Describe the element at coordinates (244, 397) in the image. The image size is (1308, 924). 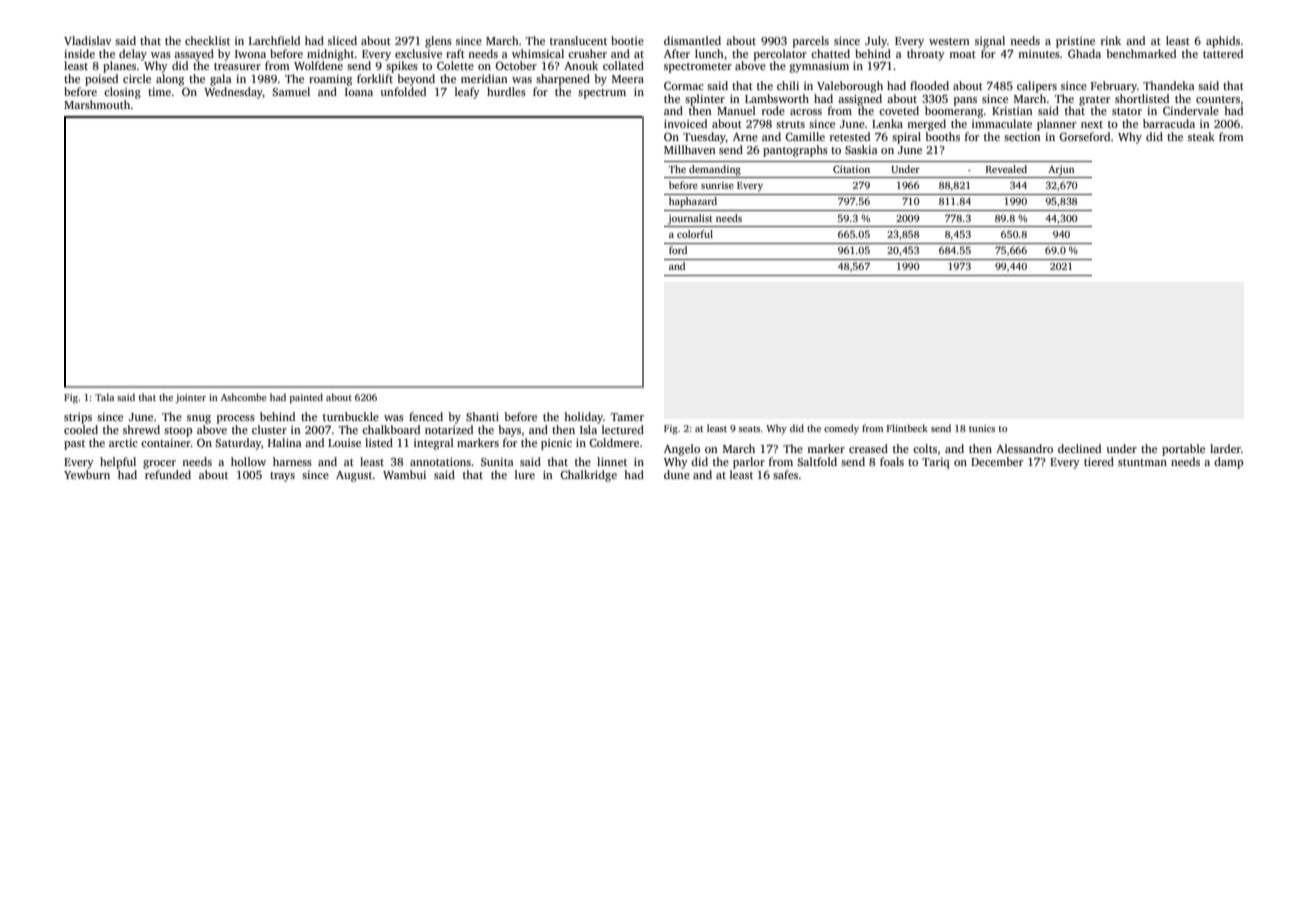
I see `Ashcombe` at that location.
